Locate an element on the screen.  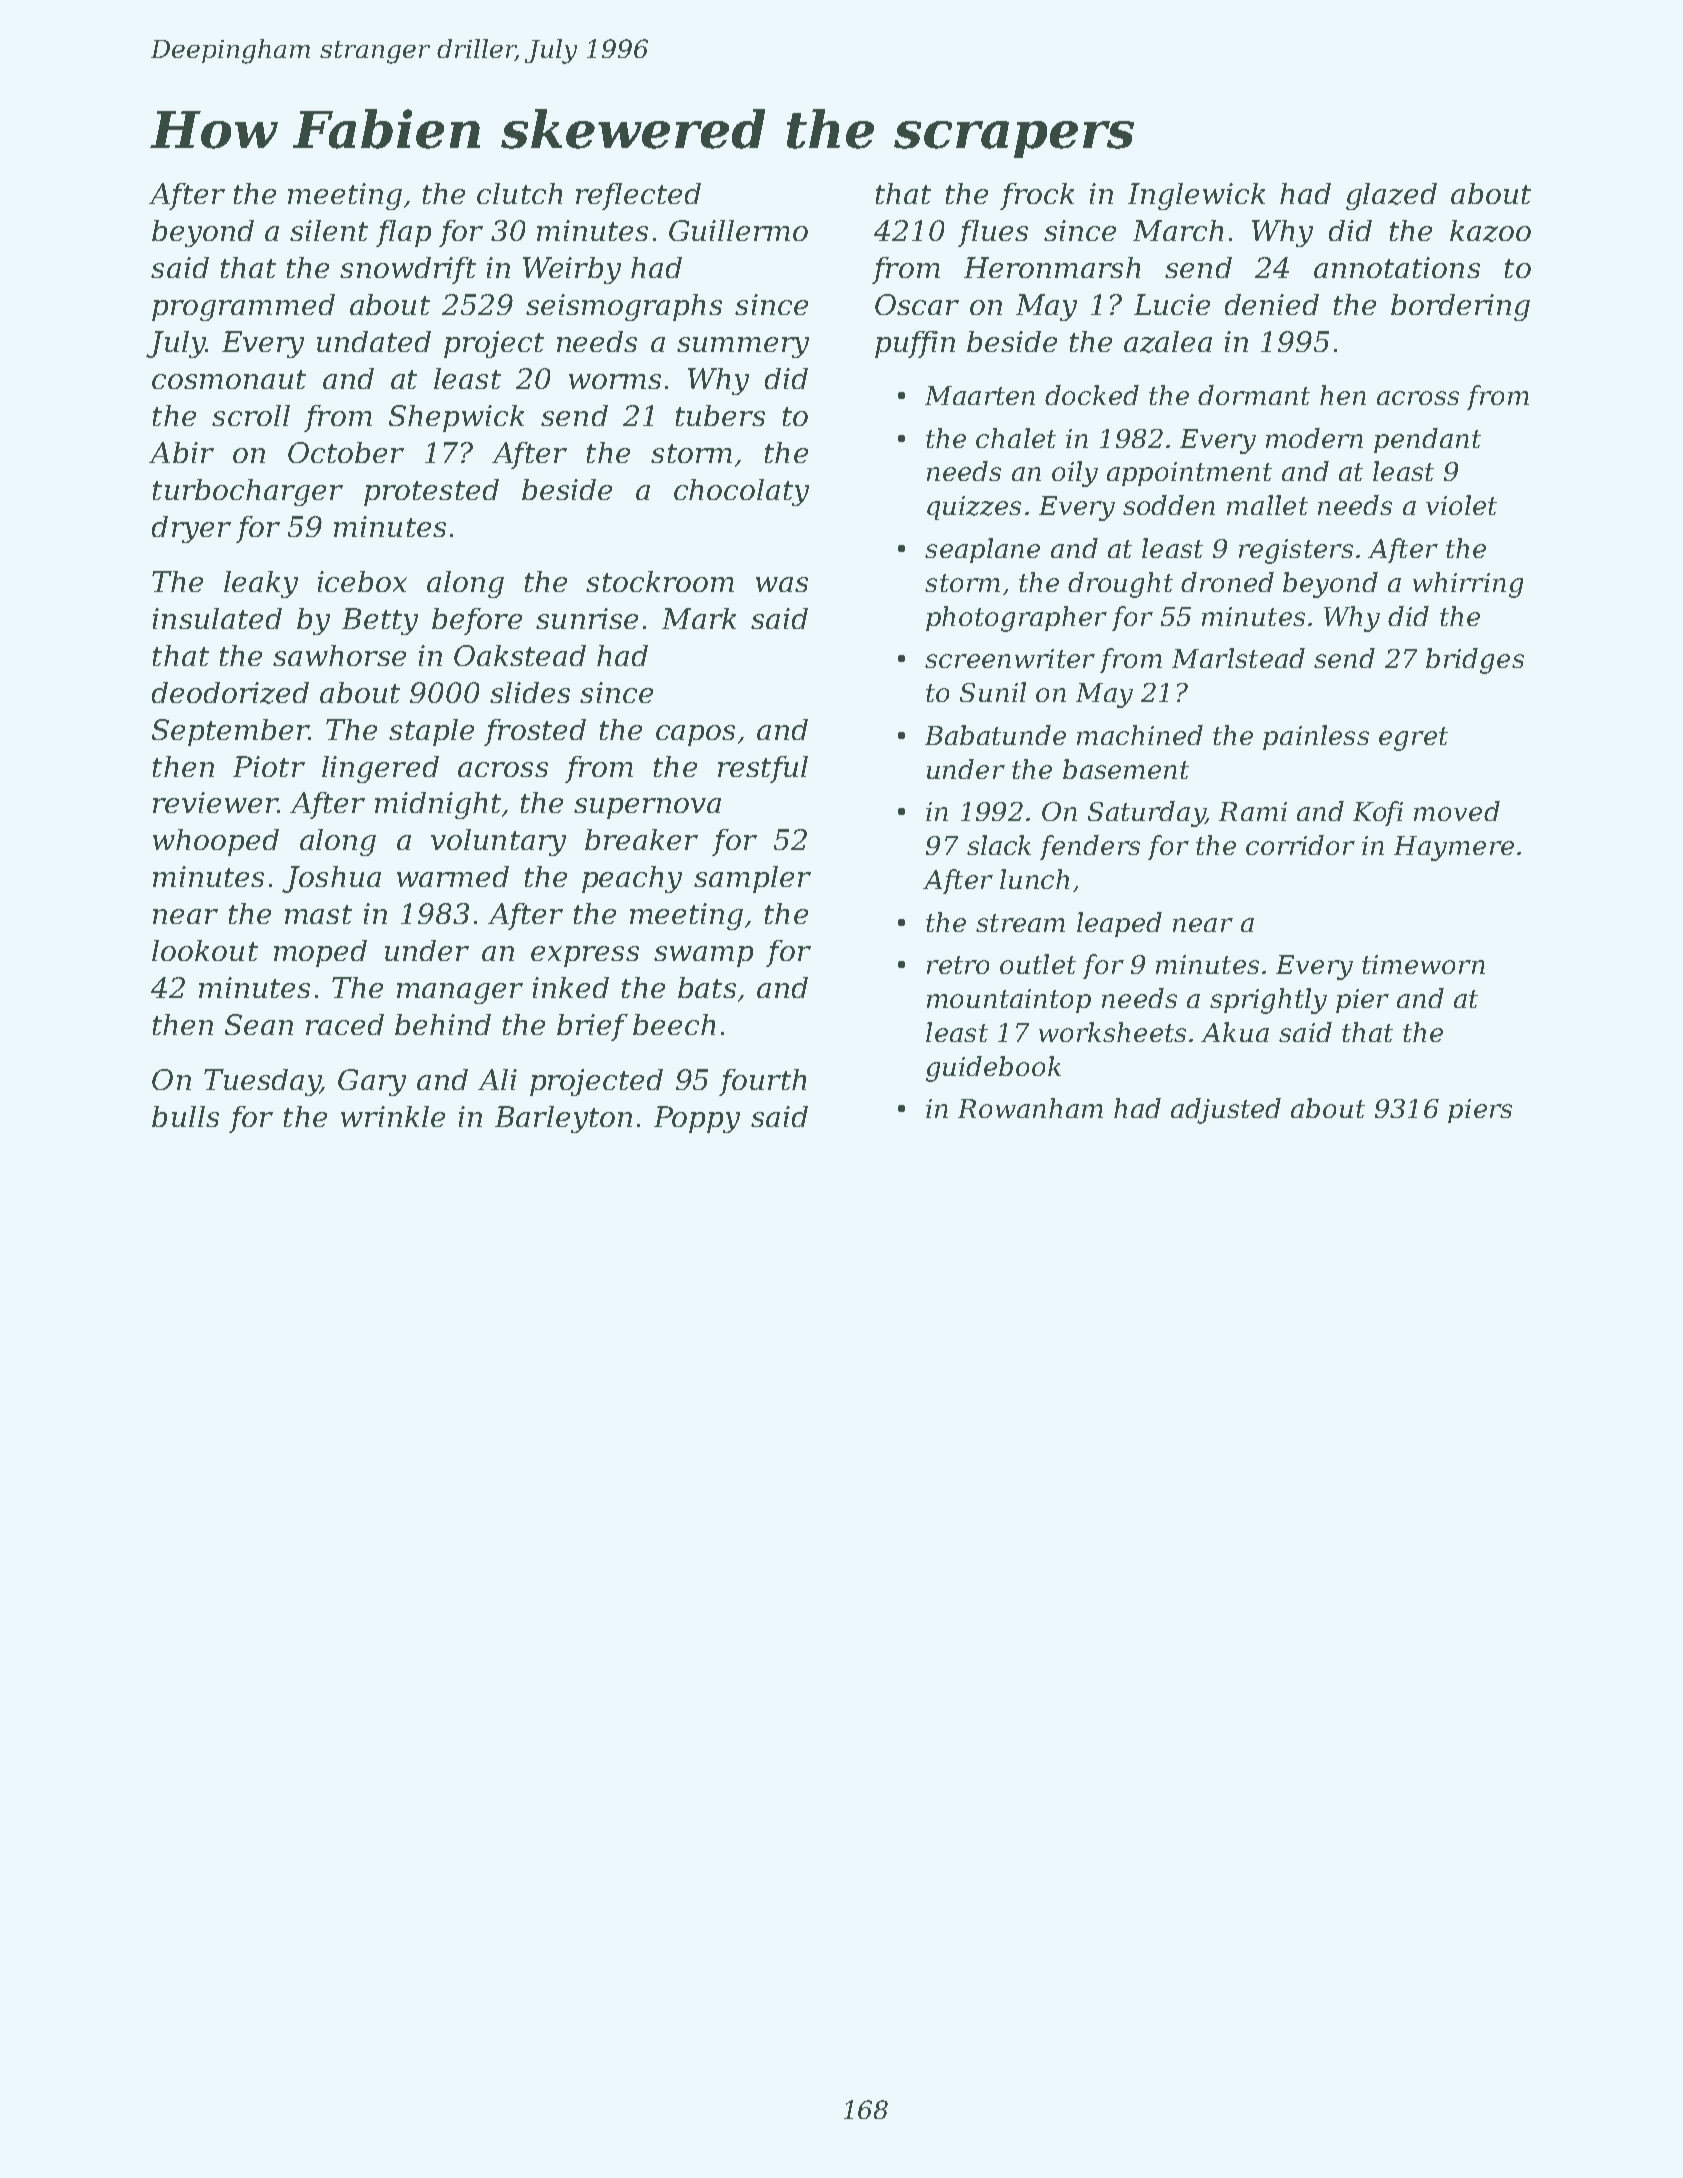
pendant is located at coordinates (1427, 440).
